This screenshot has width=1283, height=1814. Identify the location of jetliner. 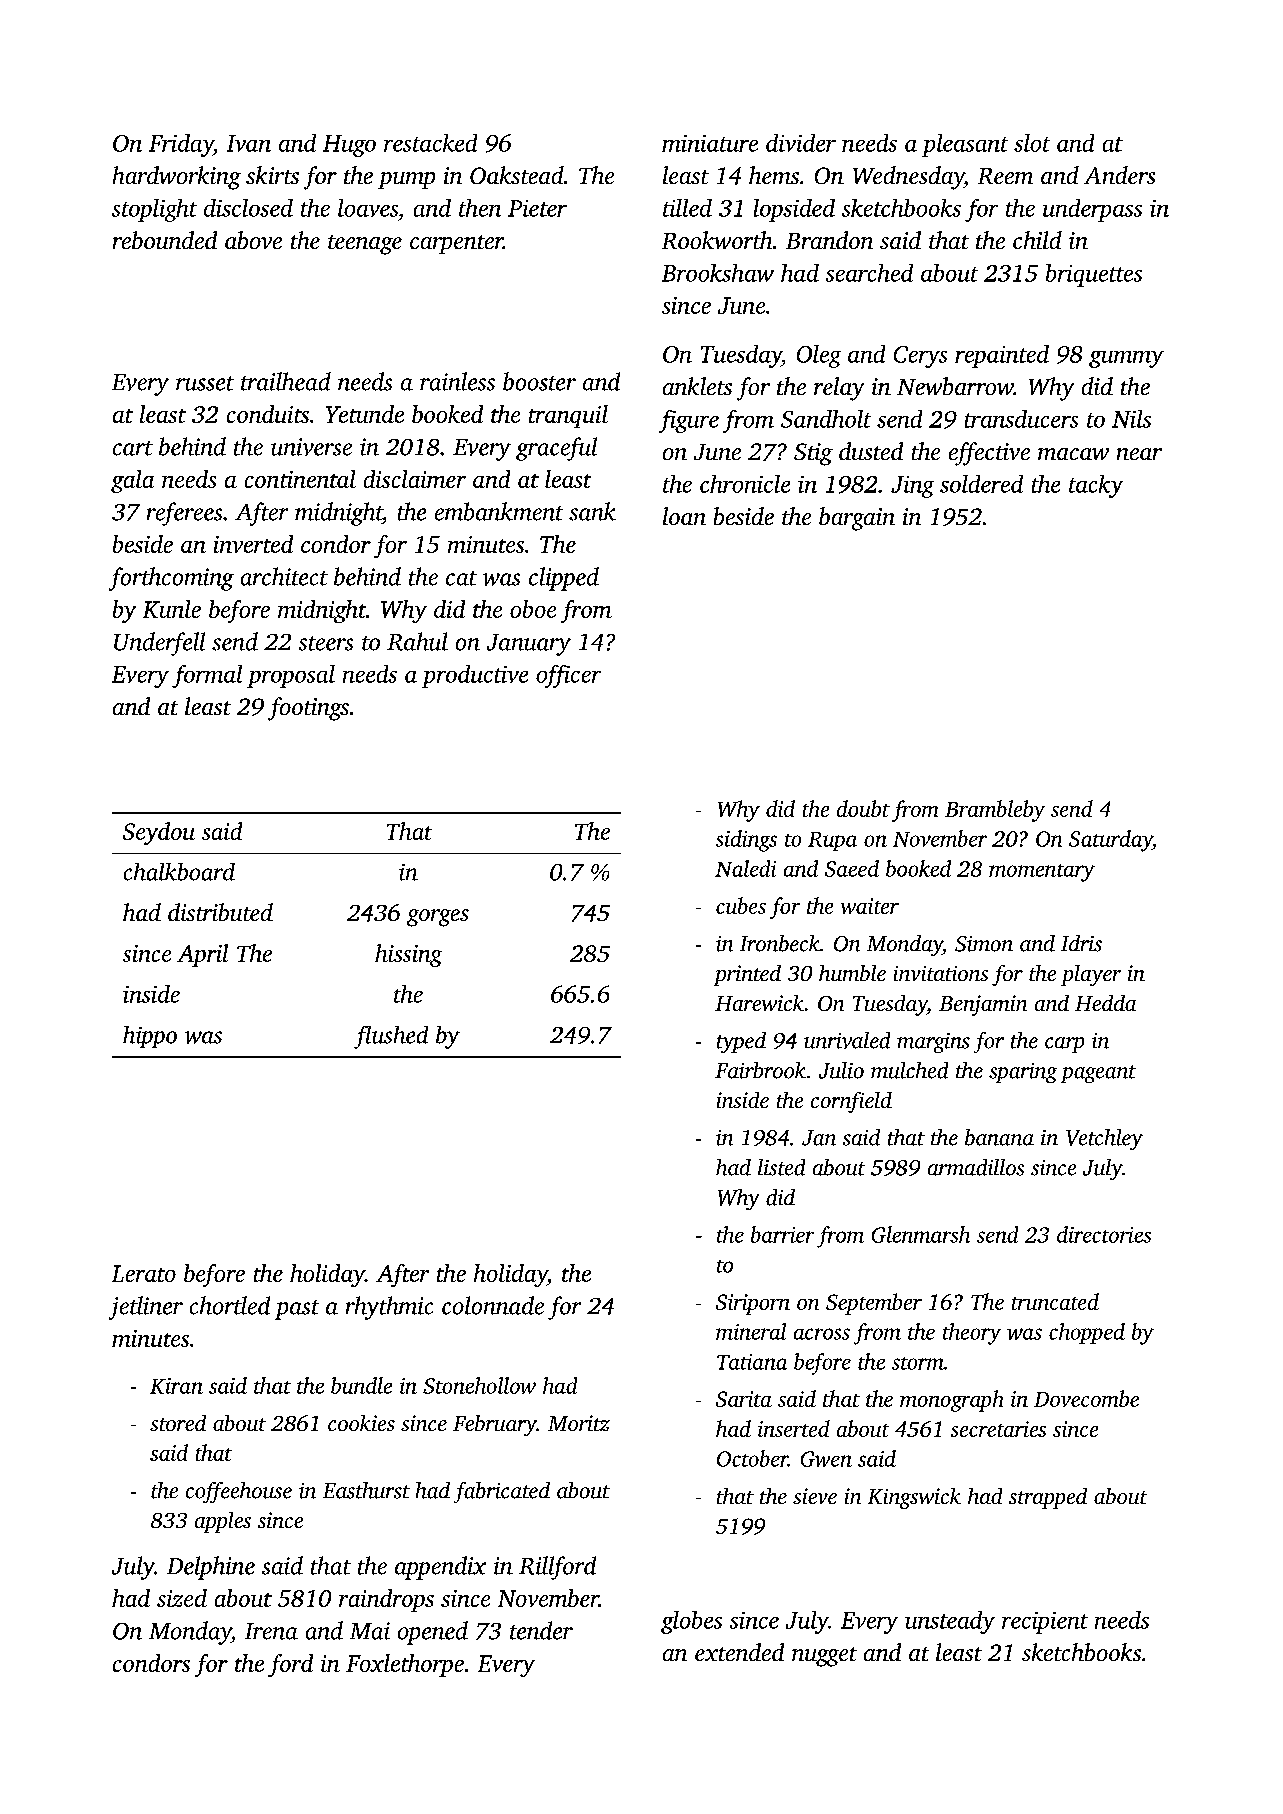
(146, 1308).
